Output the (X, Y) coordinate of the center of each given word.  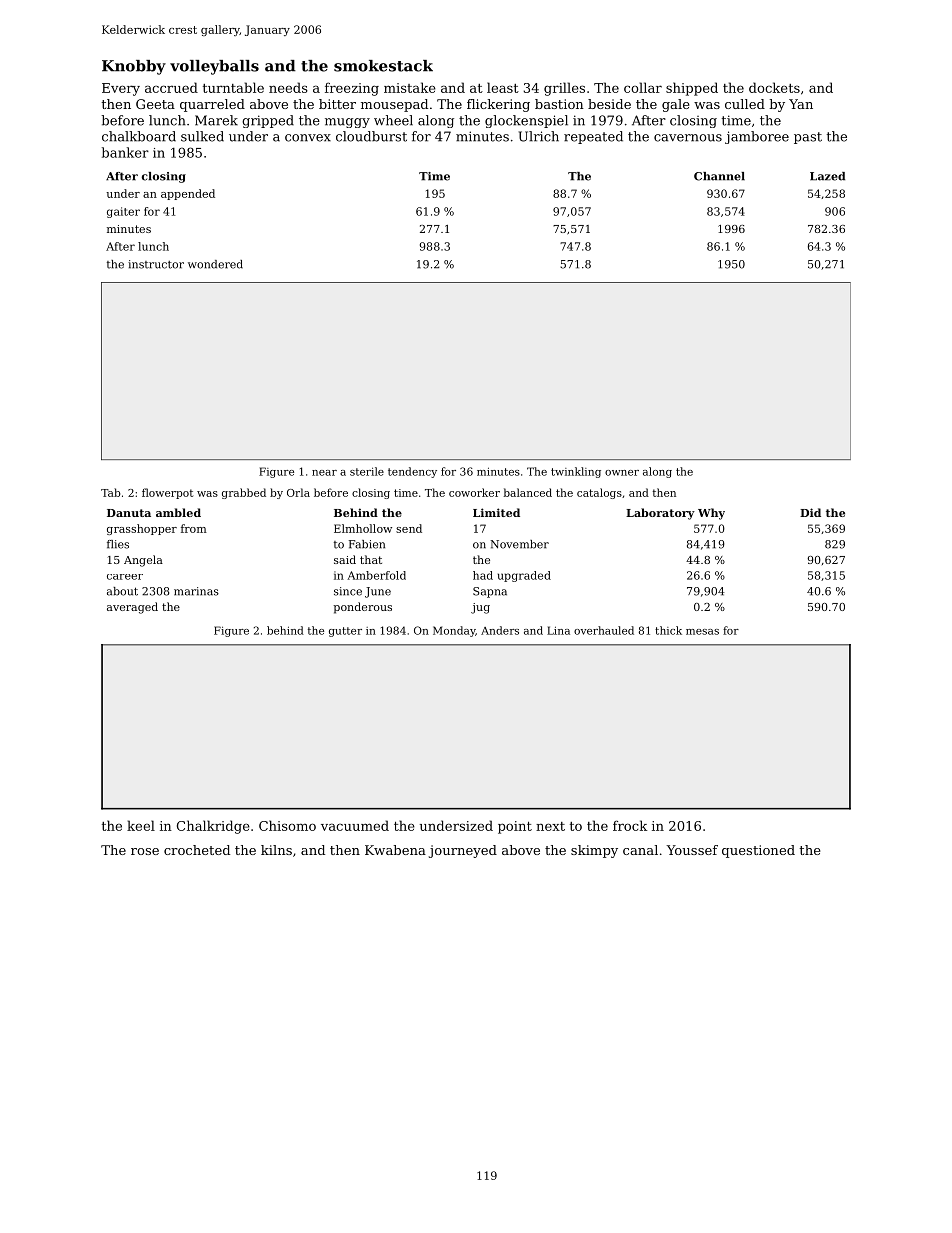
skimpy (594, 851)
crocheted (197, 850)
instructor (156, 264)
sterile (367, 471)
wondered (215, 264)
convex (308, 138)
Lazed (827, 176)
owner (622, 473)
